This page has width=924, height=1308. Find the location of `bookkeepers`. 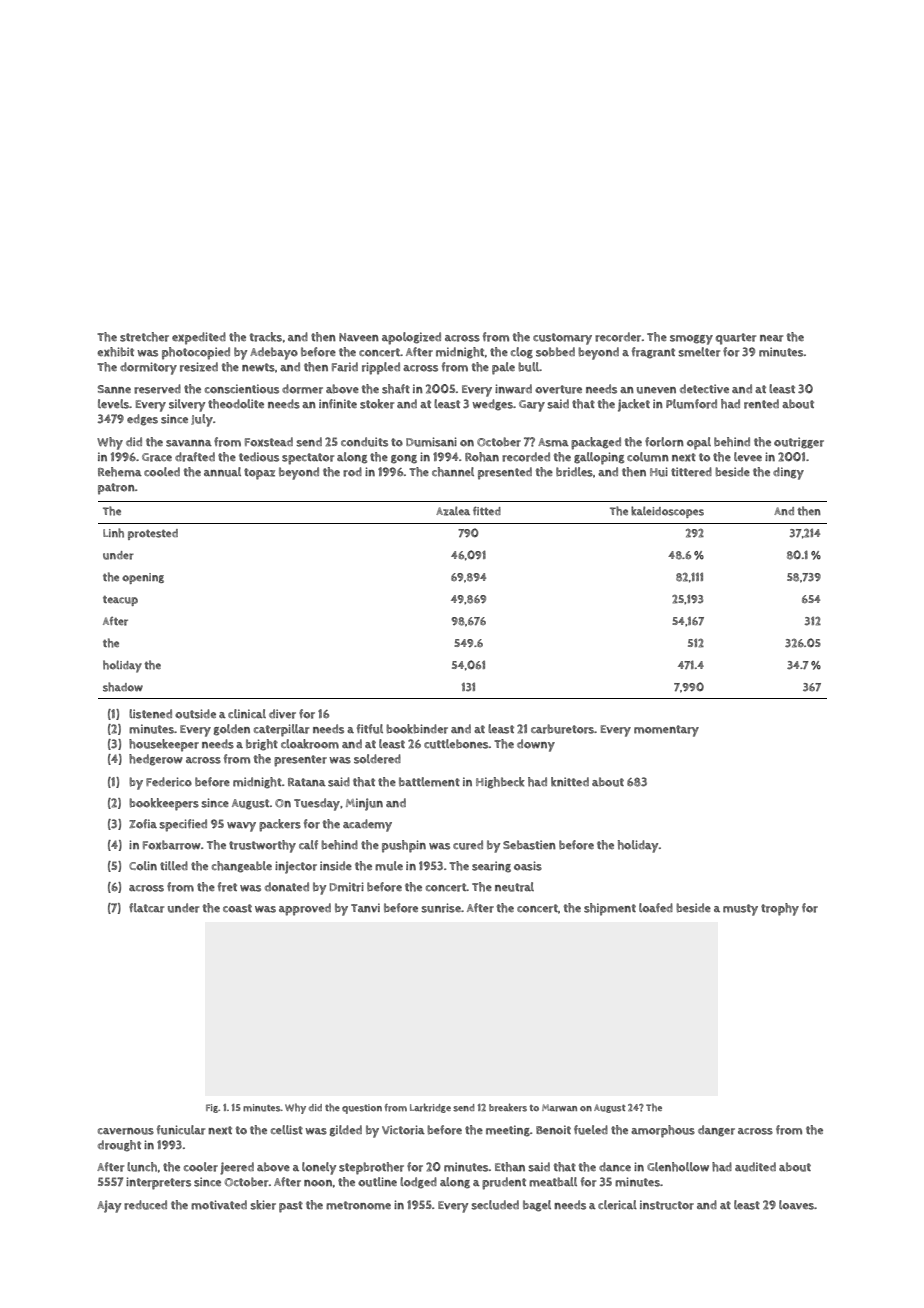

bookkeepers is located at coordinates (164, 804).
